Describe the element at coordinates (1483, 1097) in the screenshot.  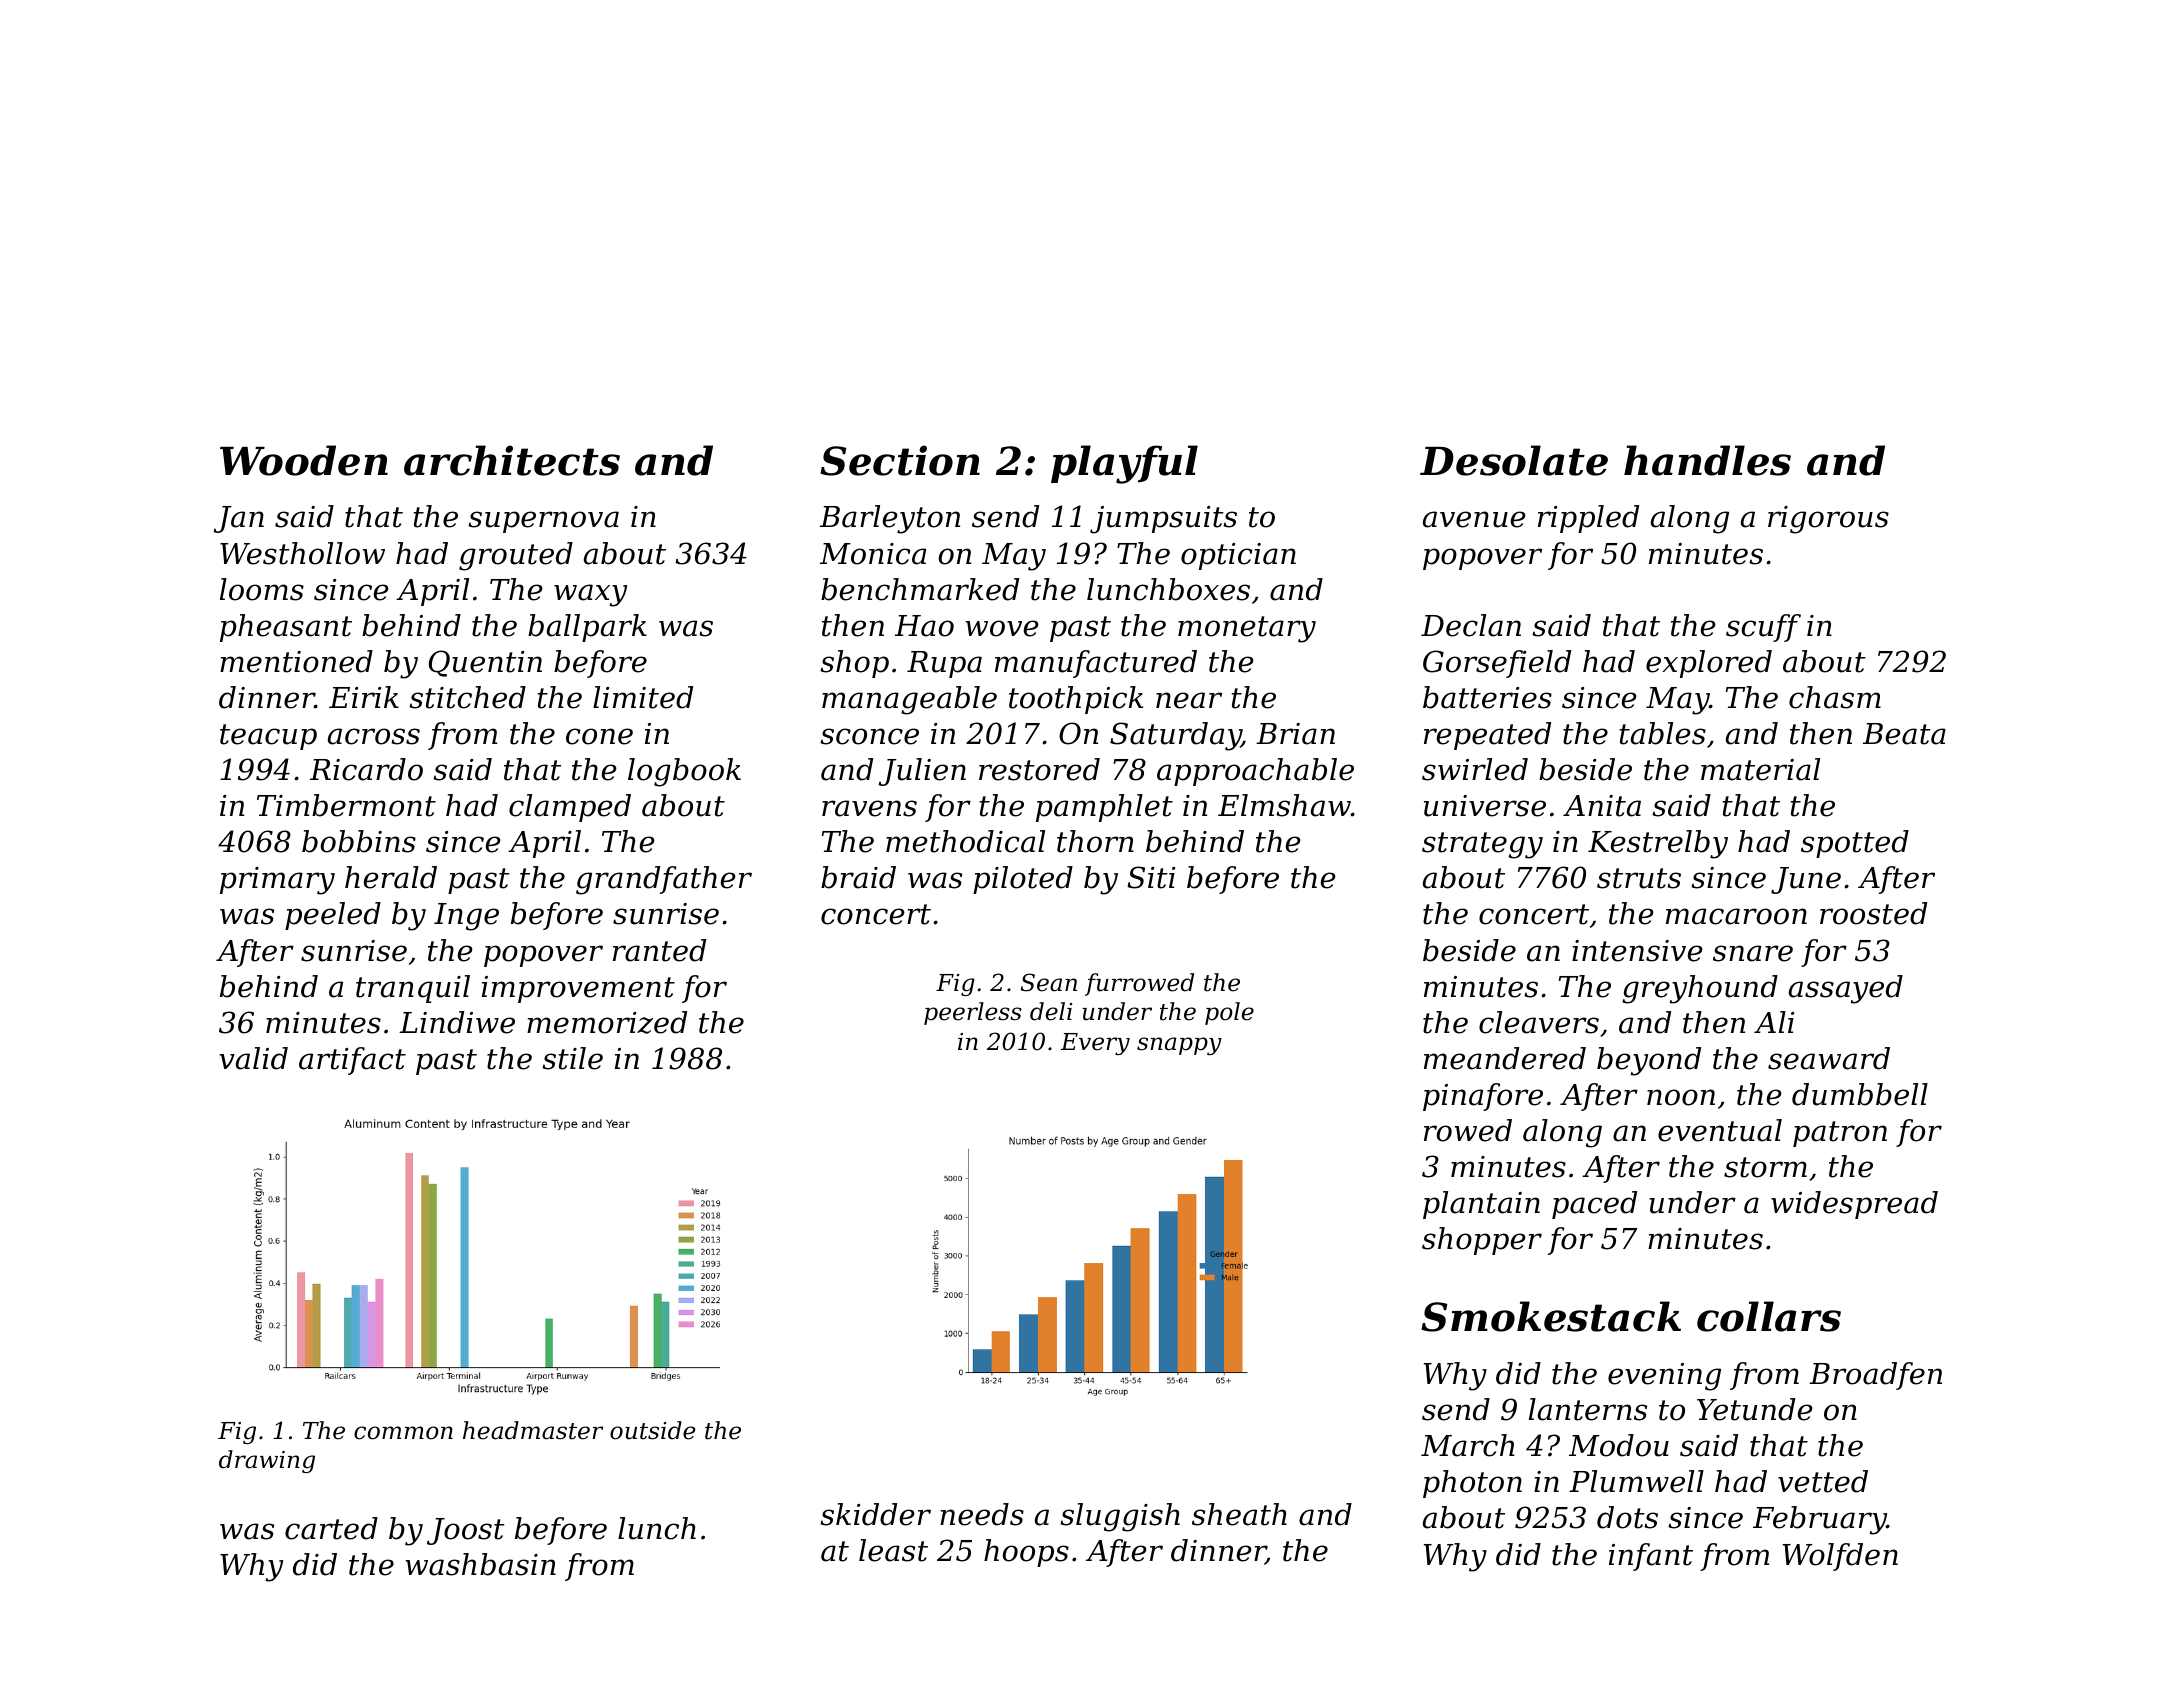
I see `pinafore` at that location.
